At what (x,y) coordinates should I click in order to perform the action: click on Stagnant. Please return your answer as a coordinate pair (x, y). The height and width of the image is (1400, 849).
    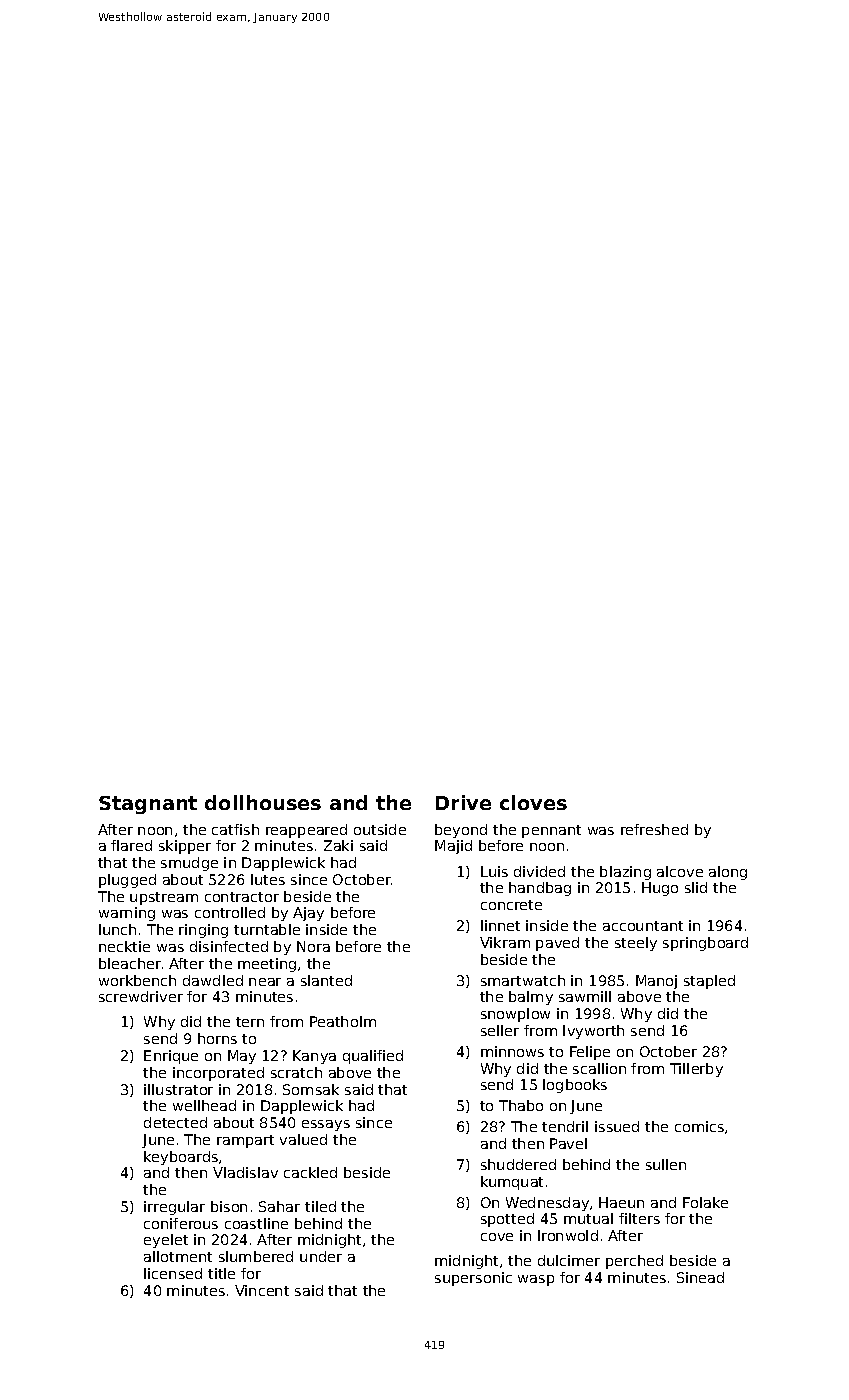
    Looking at the image, I should click on (148, 805).
